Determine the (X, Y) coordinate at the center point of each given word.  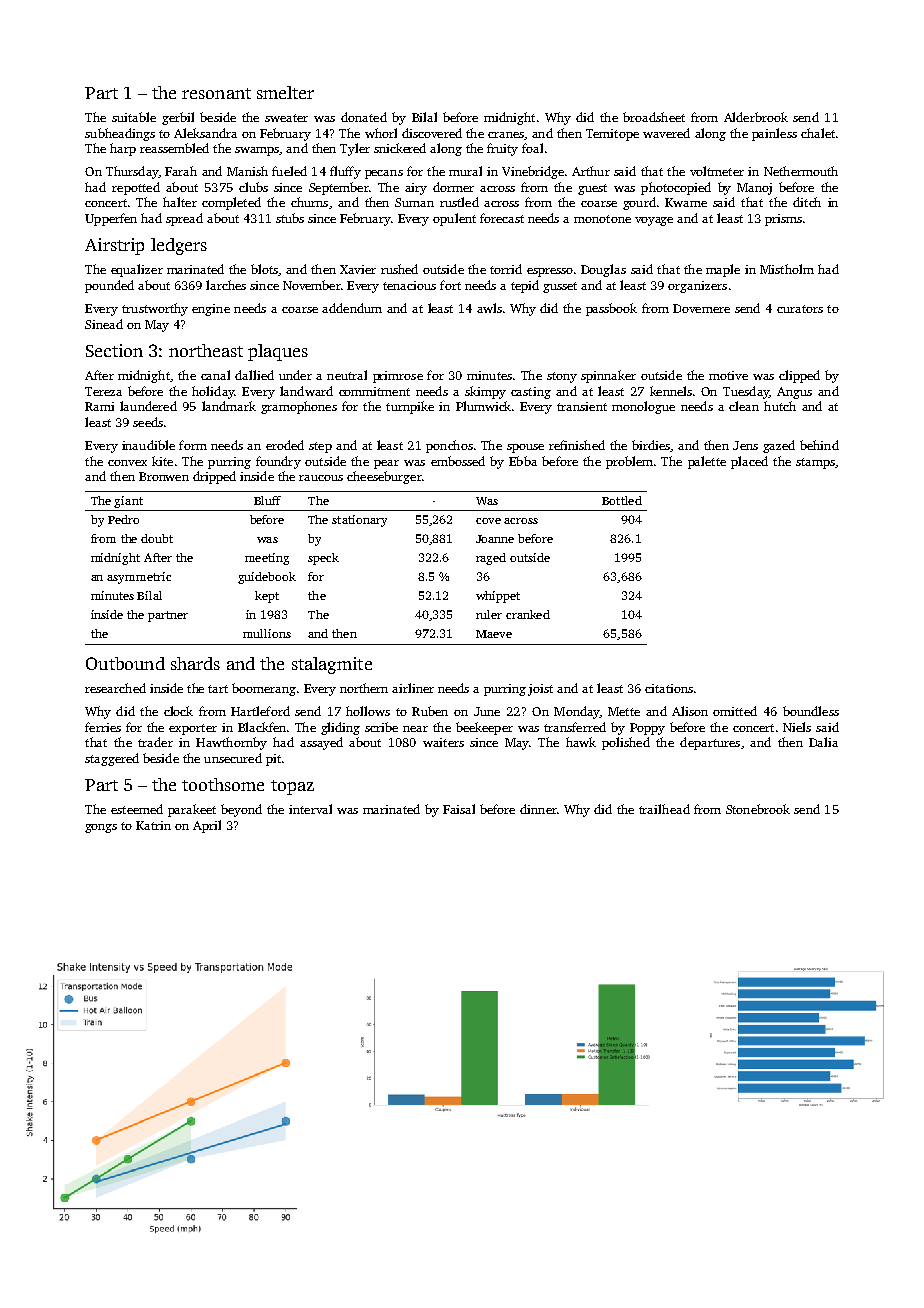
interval (310, 809)
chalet (818, 133)
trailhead (664, 809)
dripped (214, 477)
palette (707, 462)
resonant (216, 93)
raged (491, 559)
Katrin (153, 825)
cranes (506, 135)
